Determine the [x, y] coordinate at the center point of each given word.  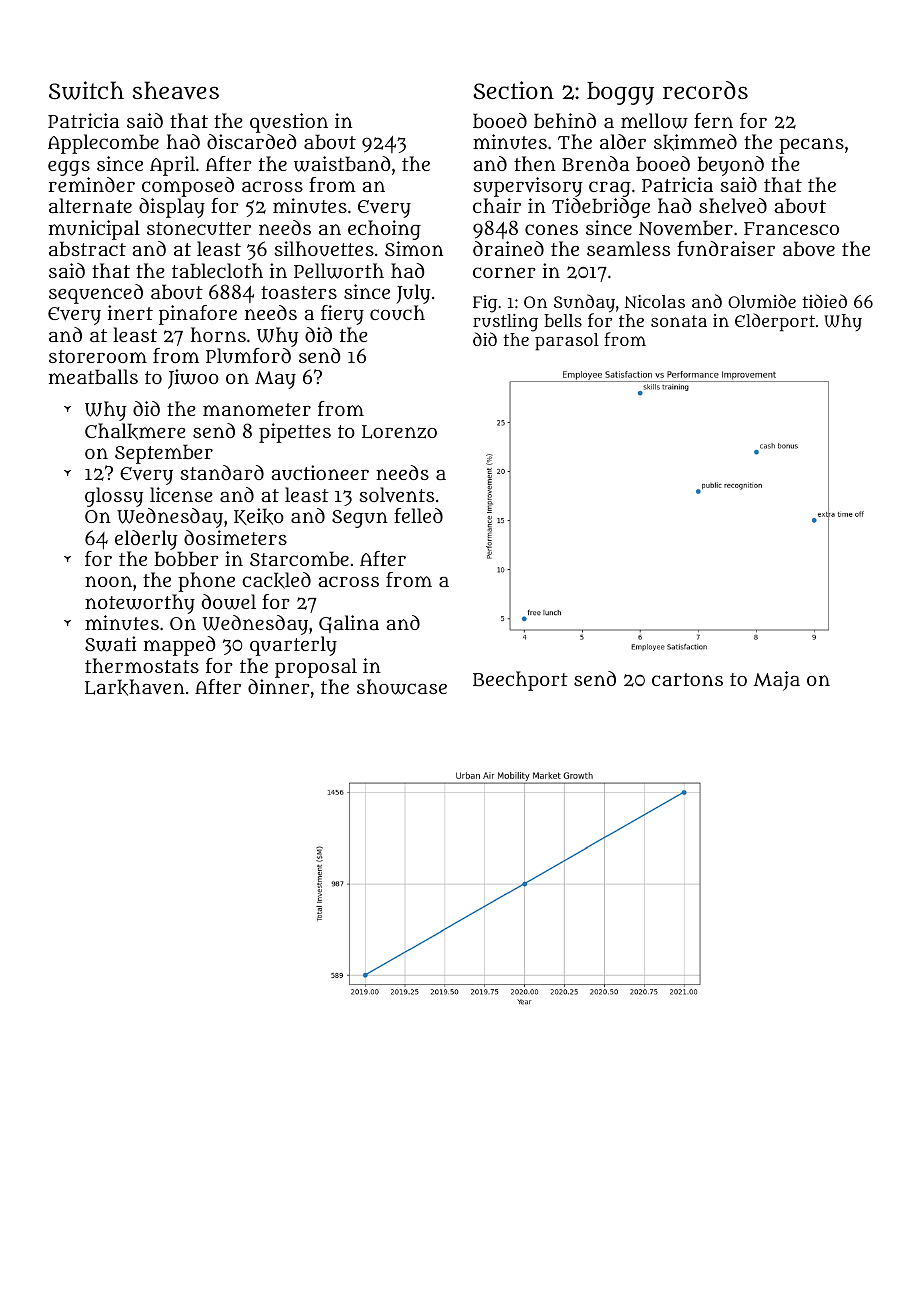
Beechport [520, 681]
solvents [397, 495]
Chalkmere [135, 431]
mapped [180, 646]
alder [623, 141]
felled [418, 515]
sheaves [175, 90]
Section [513, 90]
